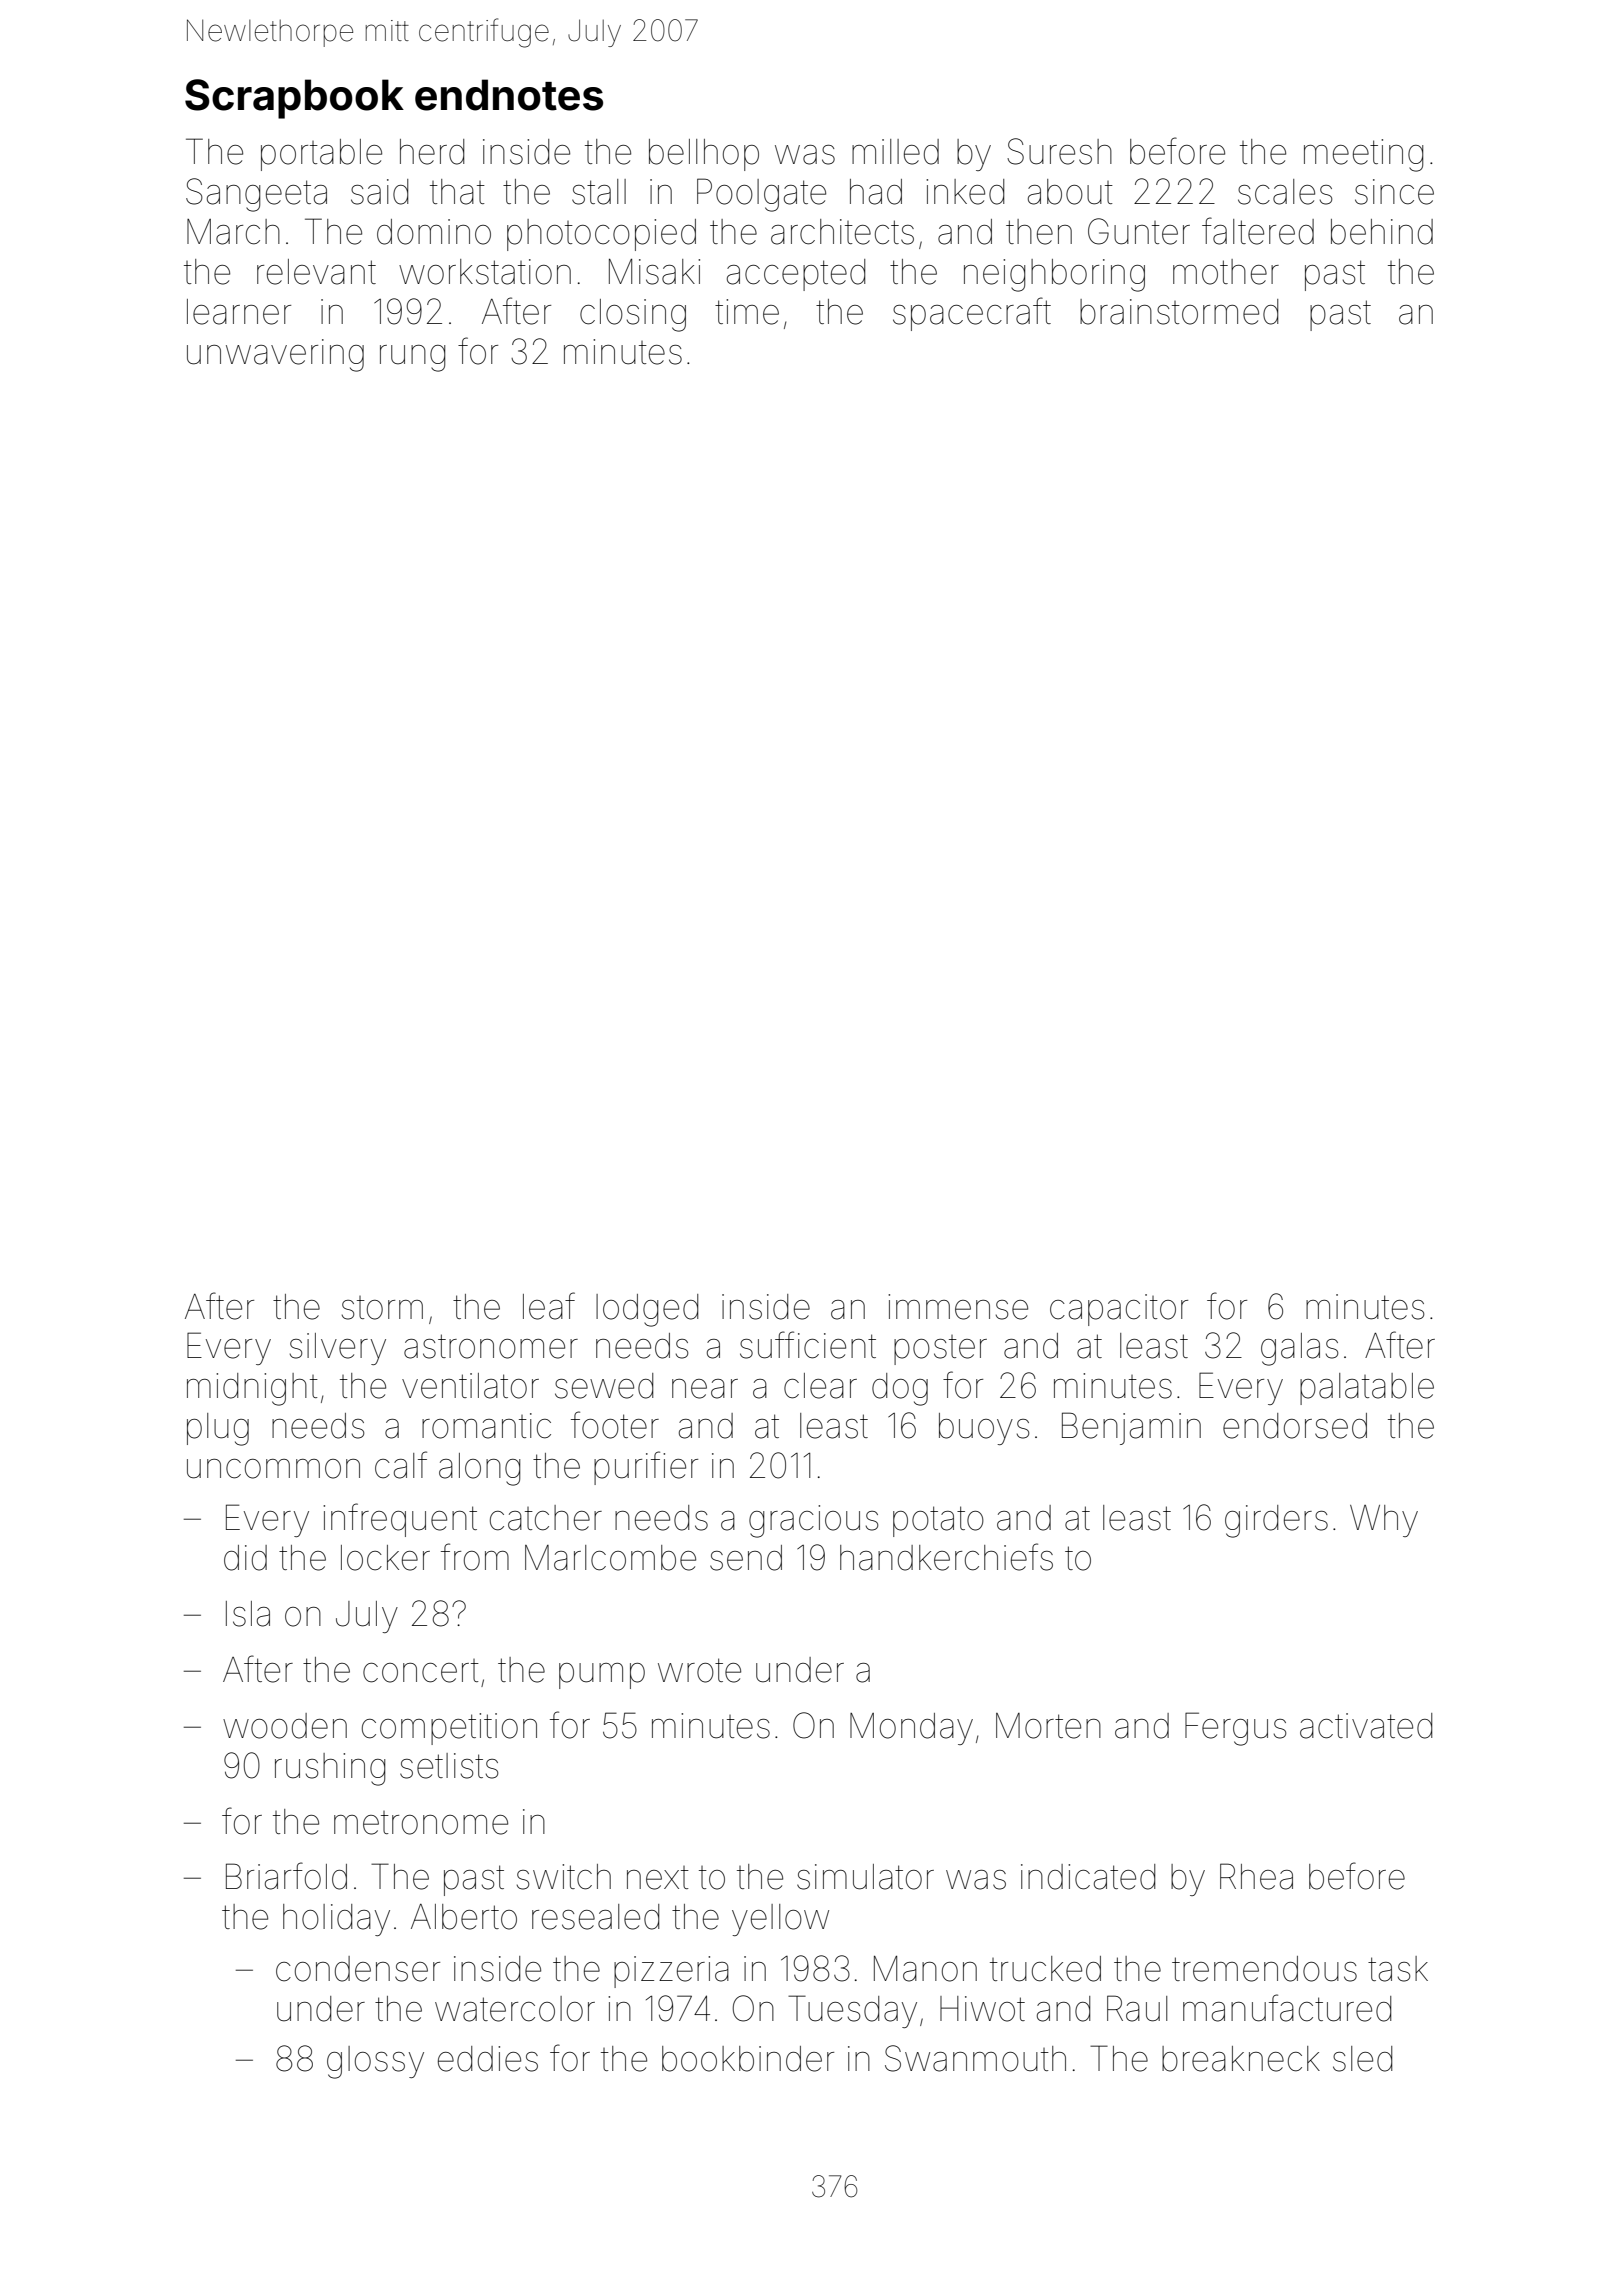 The height and width of the screenshot is (2292, 1620). Describe the element at coordinates (294, 99) in the screenshot. I see `Scrapbook` at that location.
